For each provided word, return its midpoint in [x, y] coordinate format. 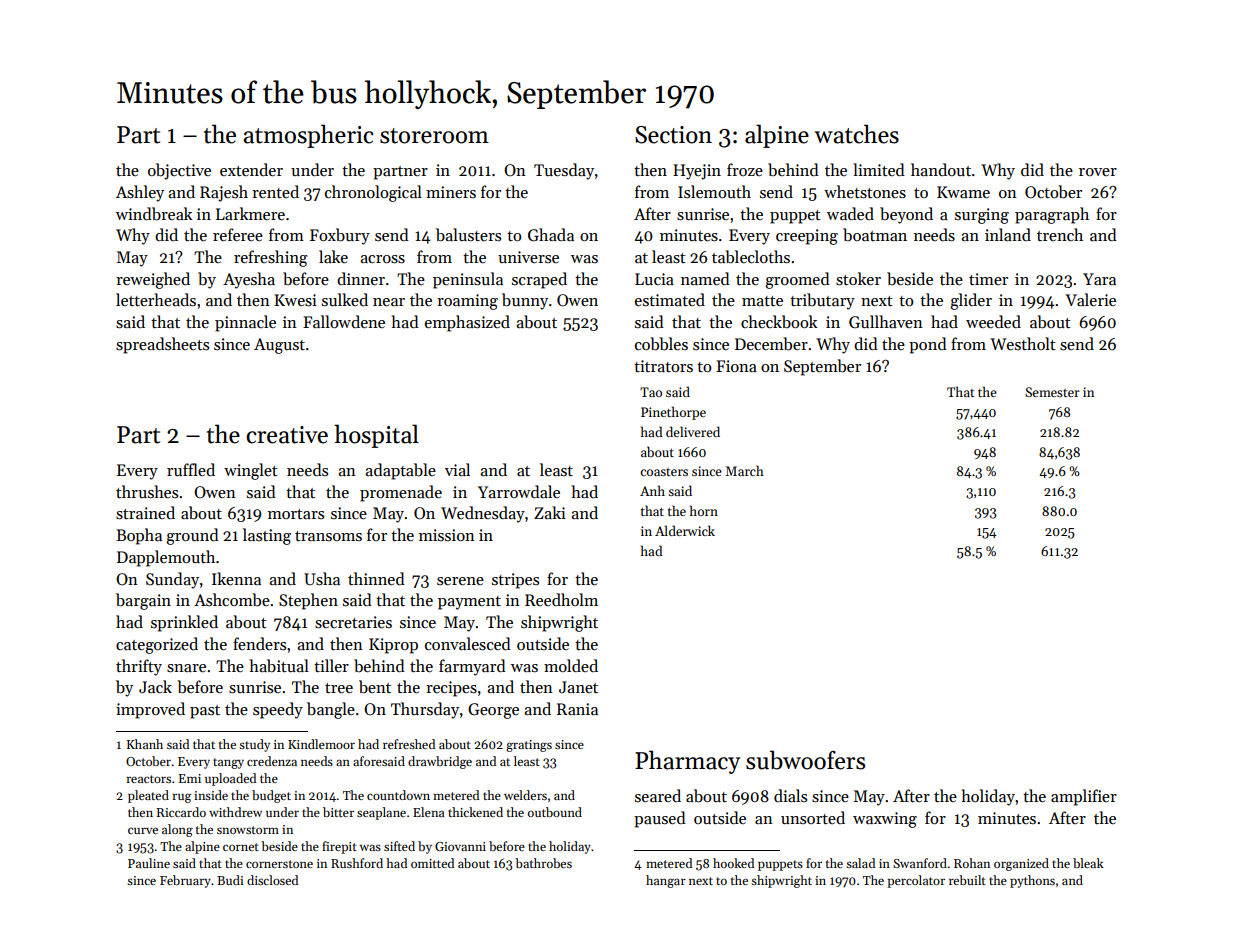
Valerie [1090, 299]
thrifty [139, 667]
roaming [467, 302]
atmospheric [308, 136]
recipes [451, 689]
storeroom [434, 136]
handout [941, 169]
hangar [666, 881]
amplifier [1084, 797]
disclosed [272, 880]
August [279, 346]
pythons [1032, 881]
